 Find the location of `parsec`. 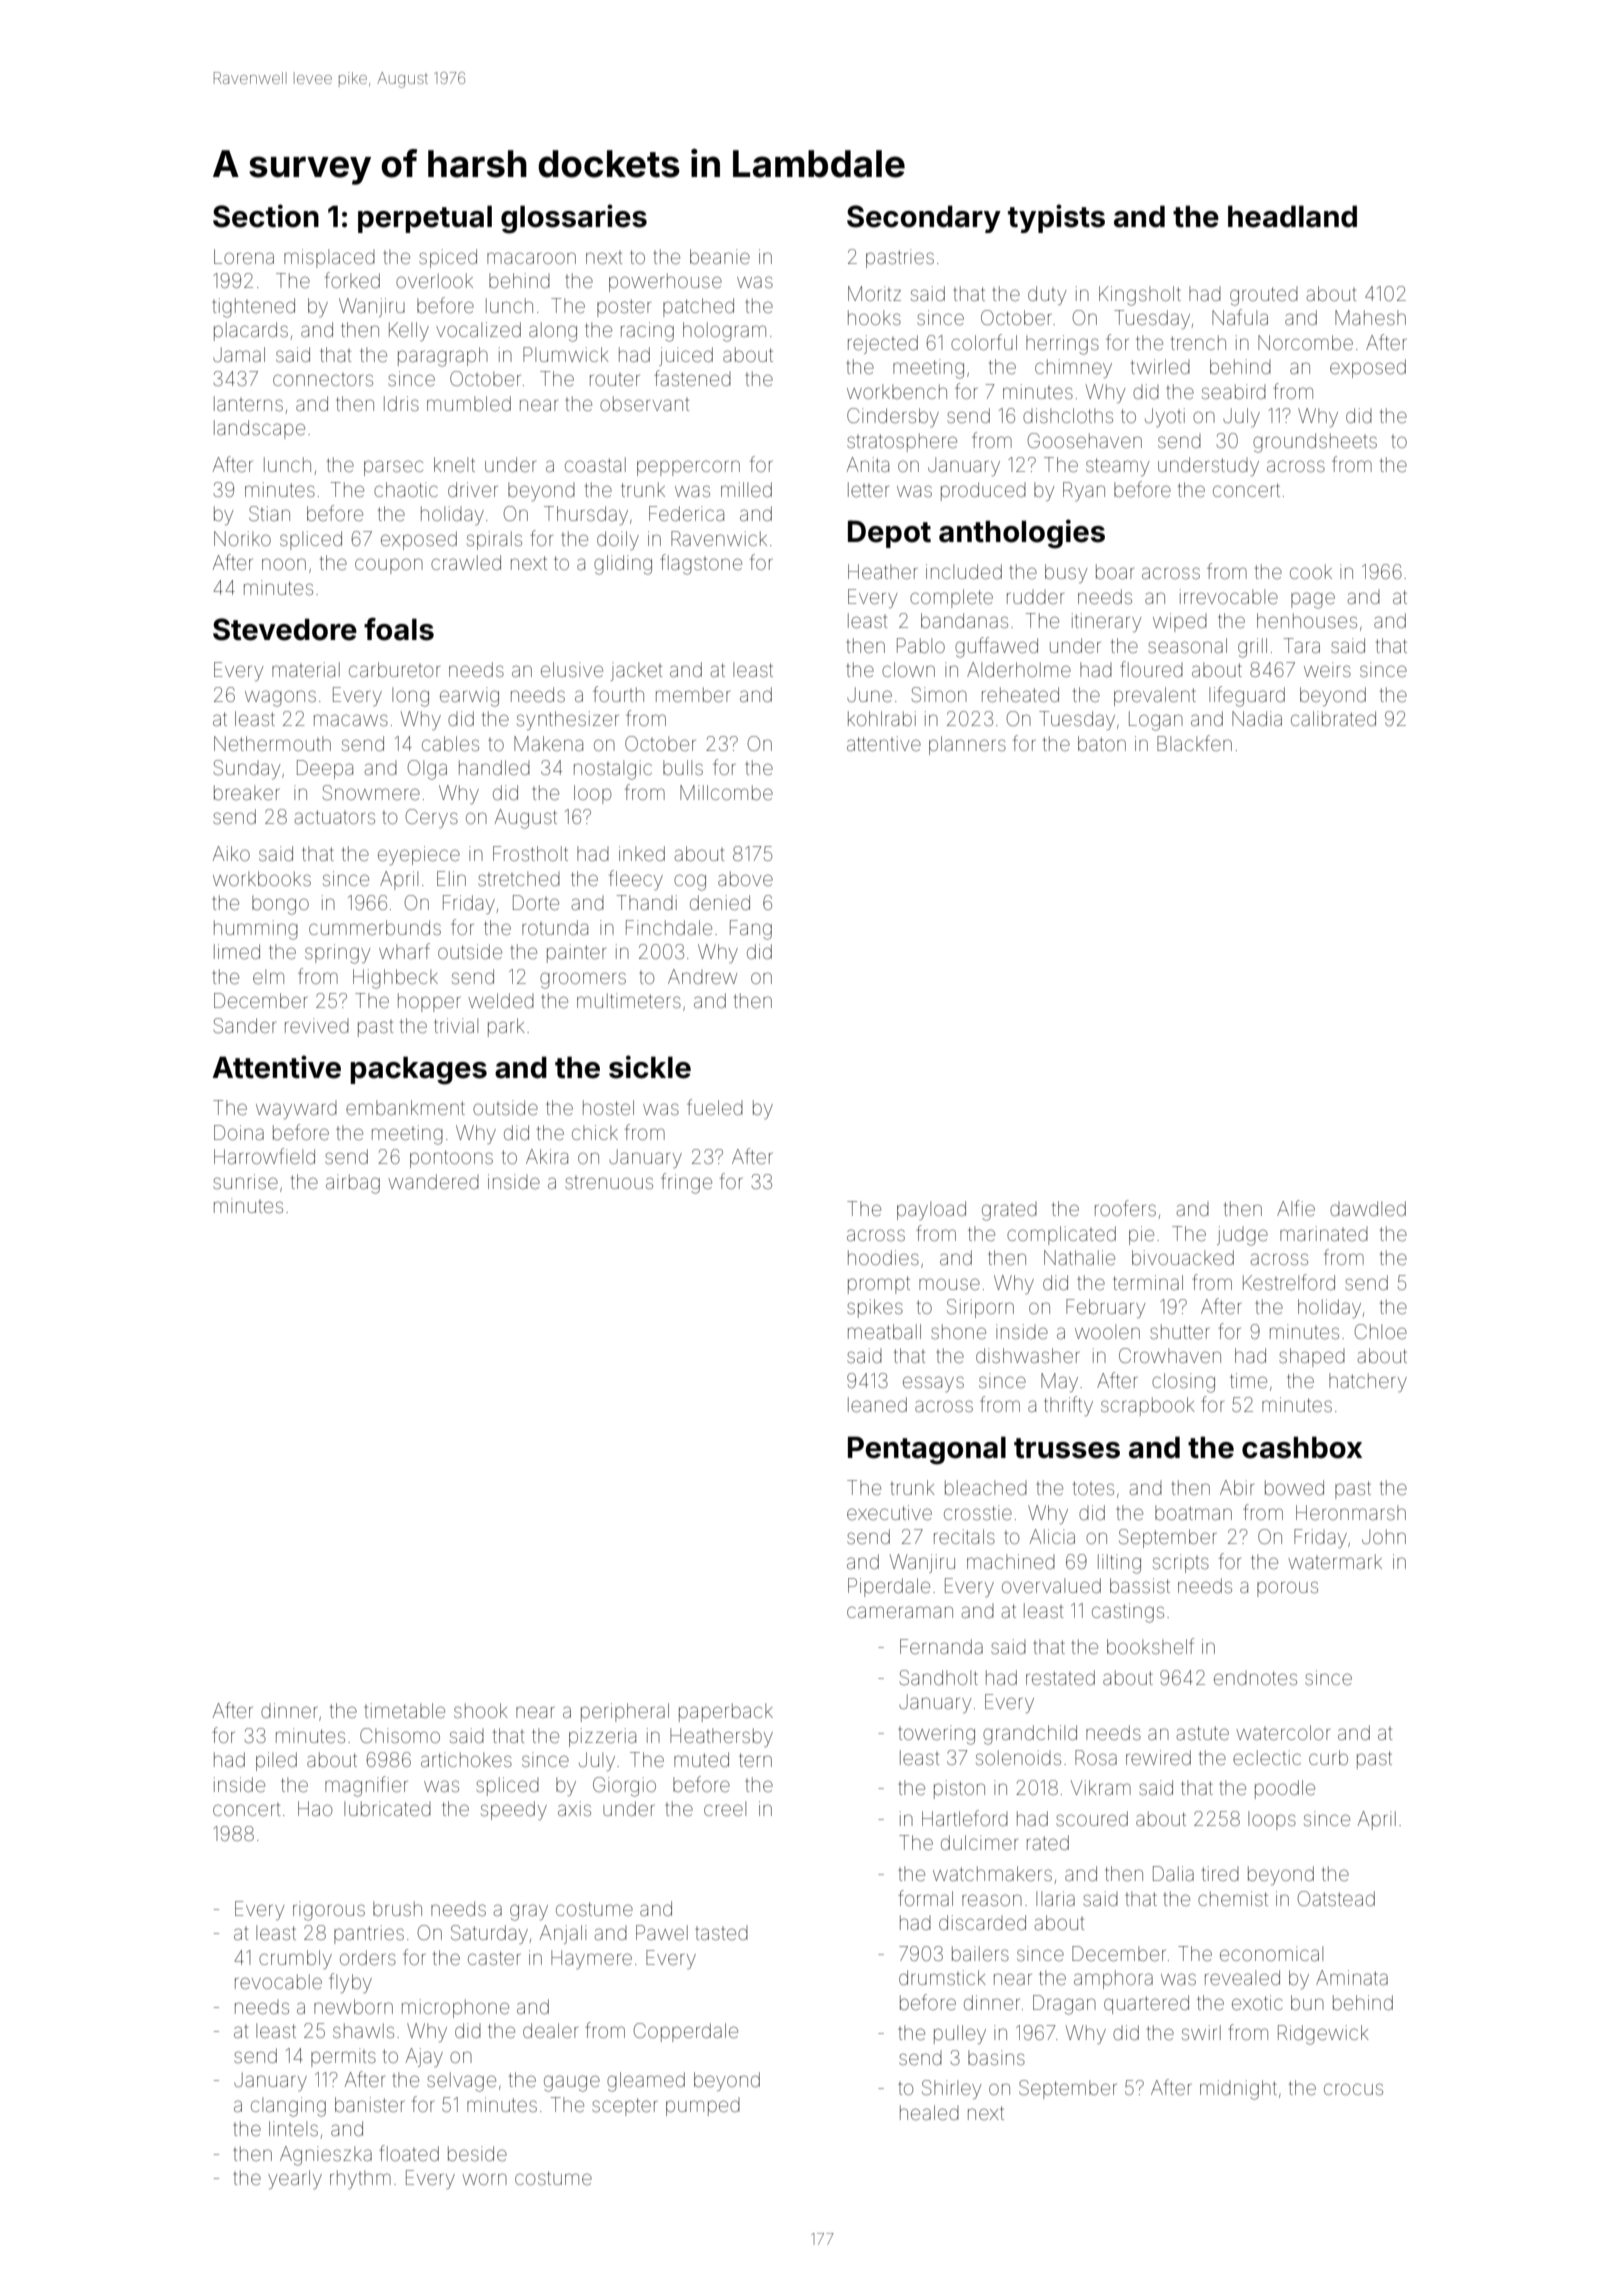

parsec is located at coordinates (393, 468).
